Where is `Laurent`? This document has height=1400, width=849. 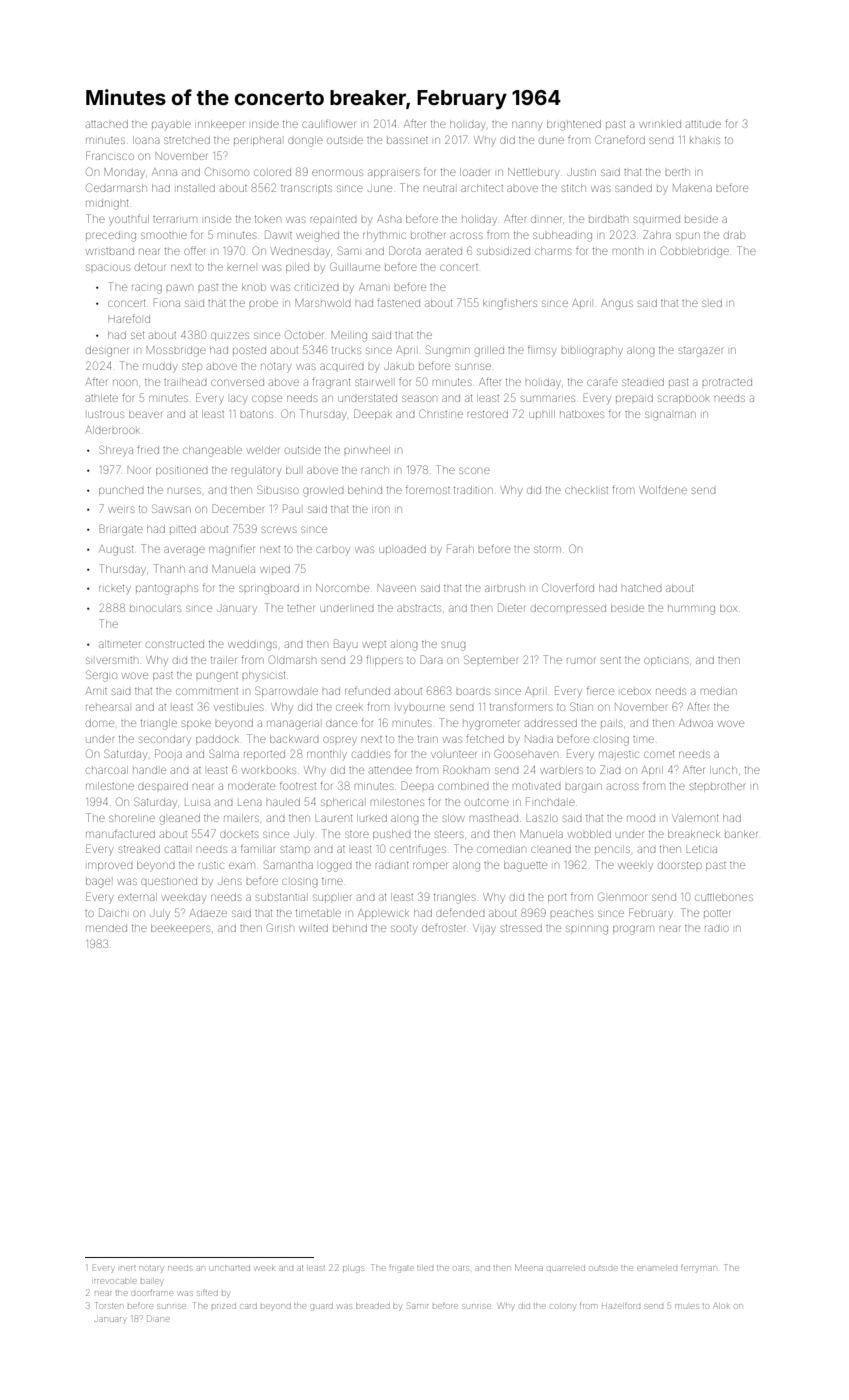
Laurent is located at coordinates (333, 818).
